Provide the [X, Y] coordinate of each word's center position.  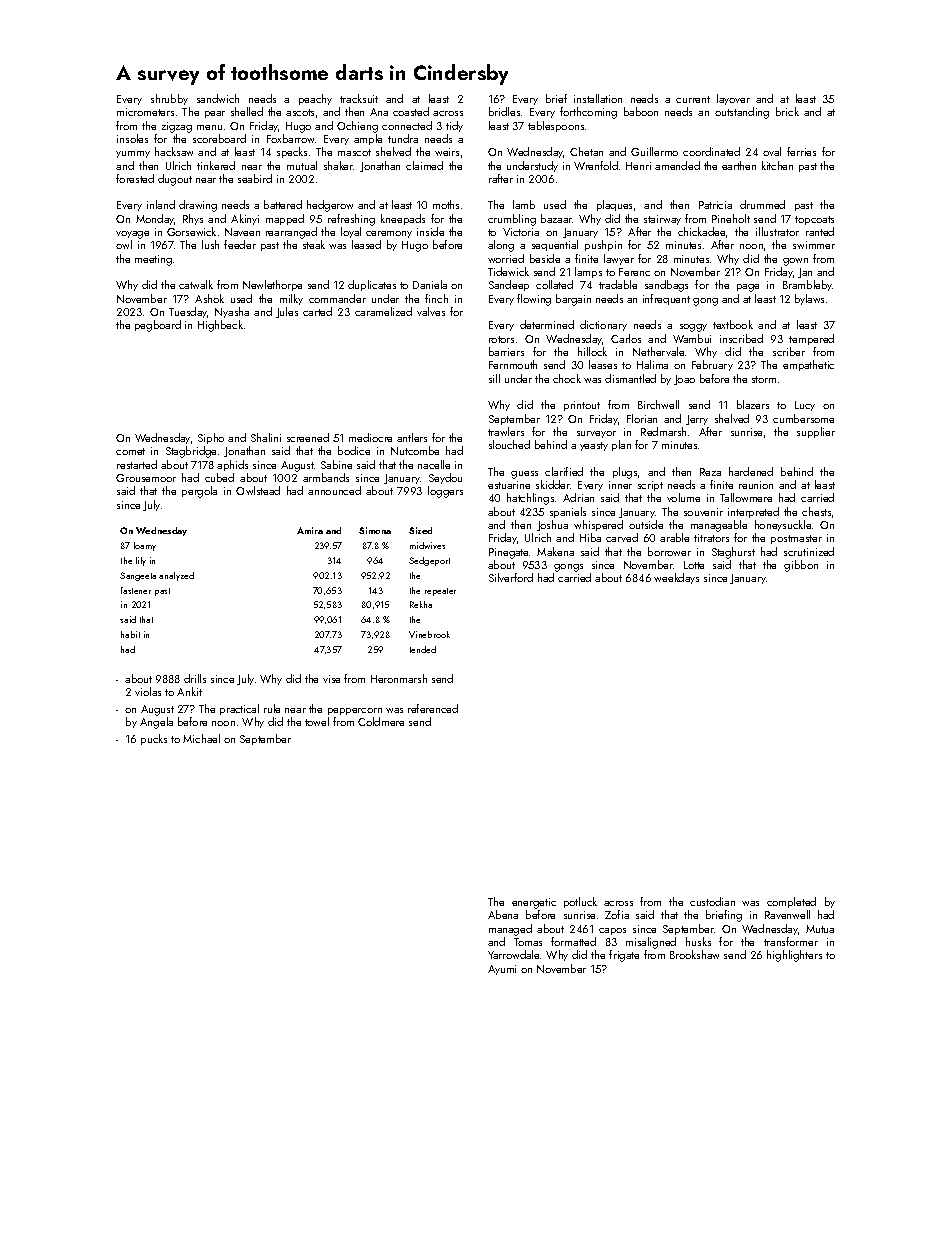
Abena [503, 914]
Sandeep [509, 285]
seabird [255, 178]
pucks [154, 739]
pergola [199, 492]
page [748, 288]
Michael [201, 738]
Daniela [430, 284]
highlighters [794, 956]
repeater [440, 592]
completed [791, 902]
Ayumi [502, 970]
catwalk [196, 284]
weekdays [676, 578]
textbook [733, 324]
